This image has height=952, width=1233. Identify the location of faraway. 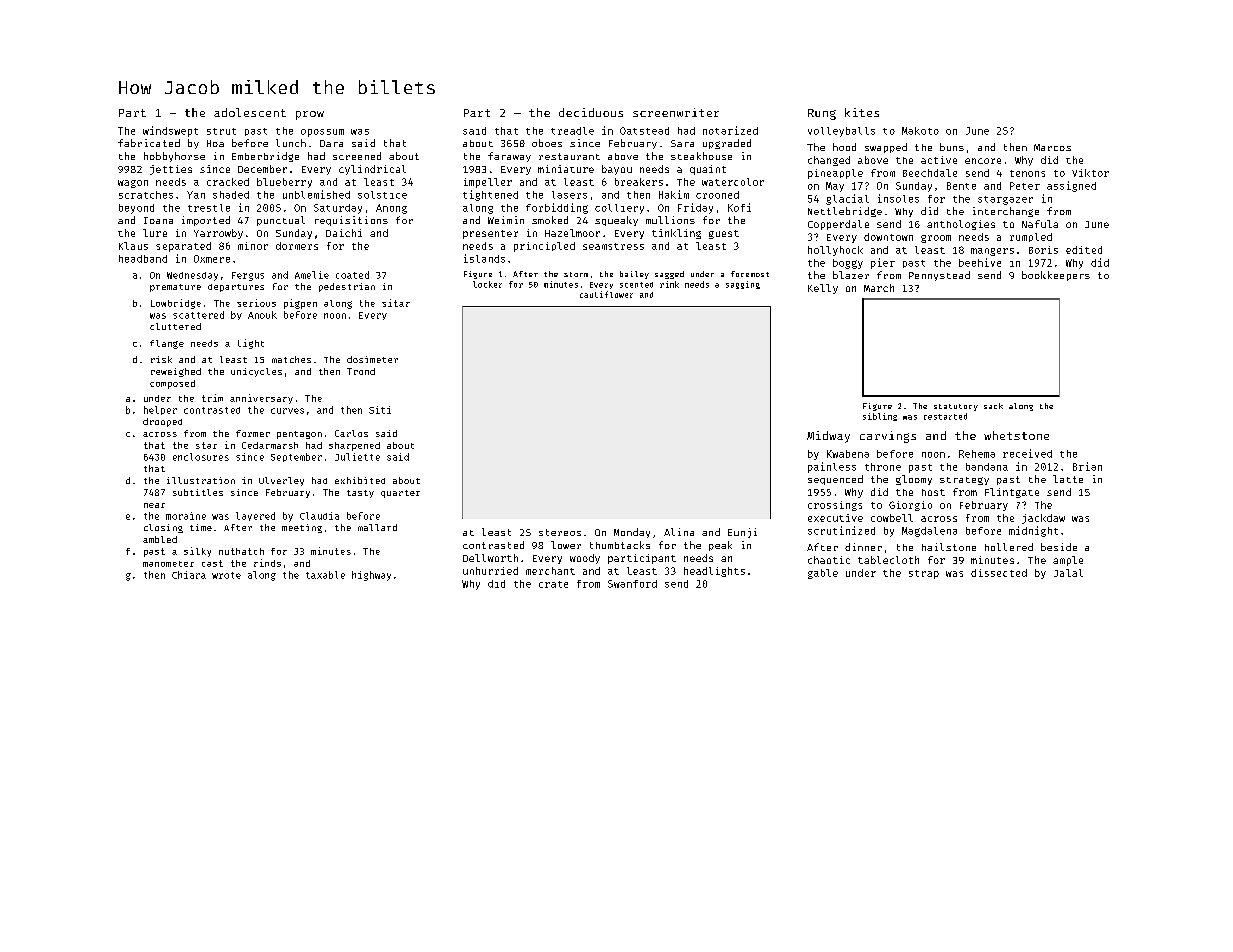
(509, 157).
